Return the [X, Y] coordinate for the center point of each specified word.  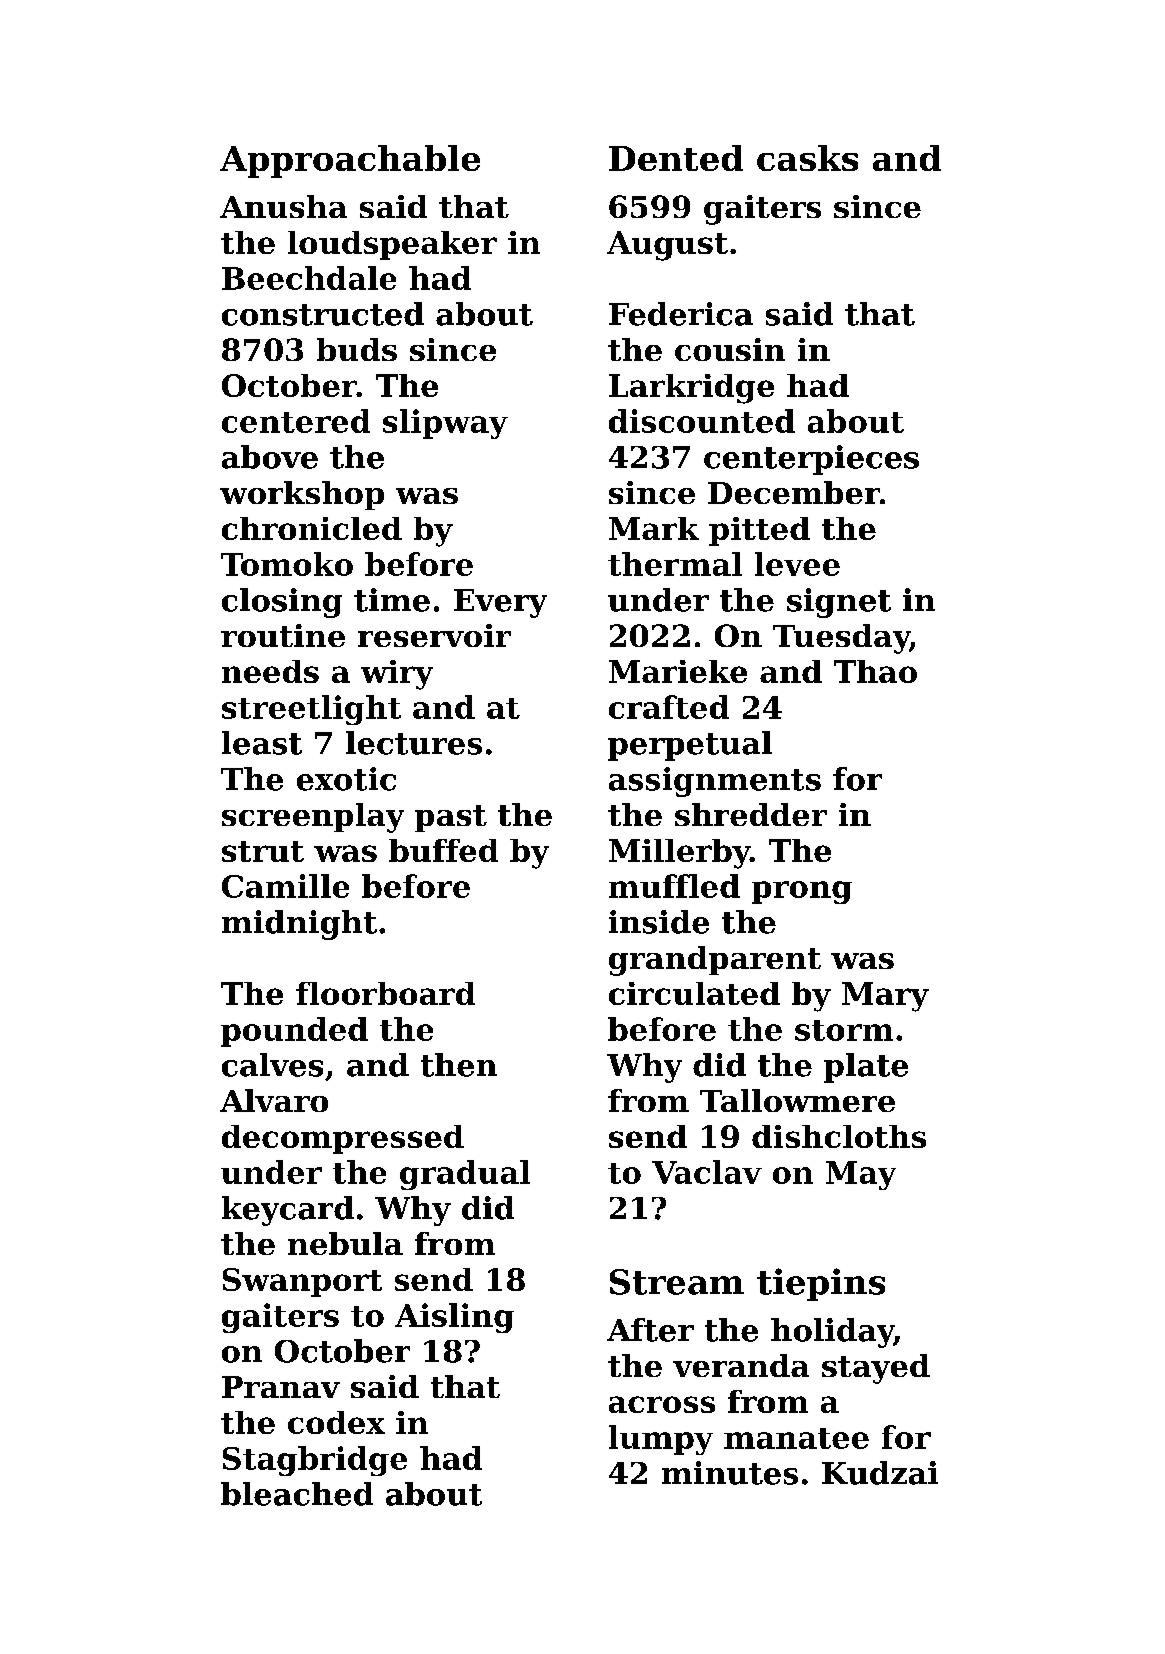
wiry [397, 675]
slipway [445, 424]
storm [844, 1030]
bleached [297, 1494]
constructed [323, 314]
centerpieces [811, 460]
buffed [443, 850]
